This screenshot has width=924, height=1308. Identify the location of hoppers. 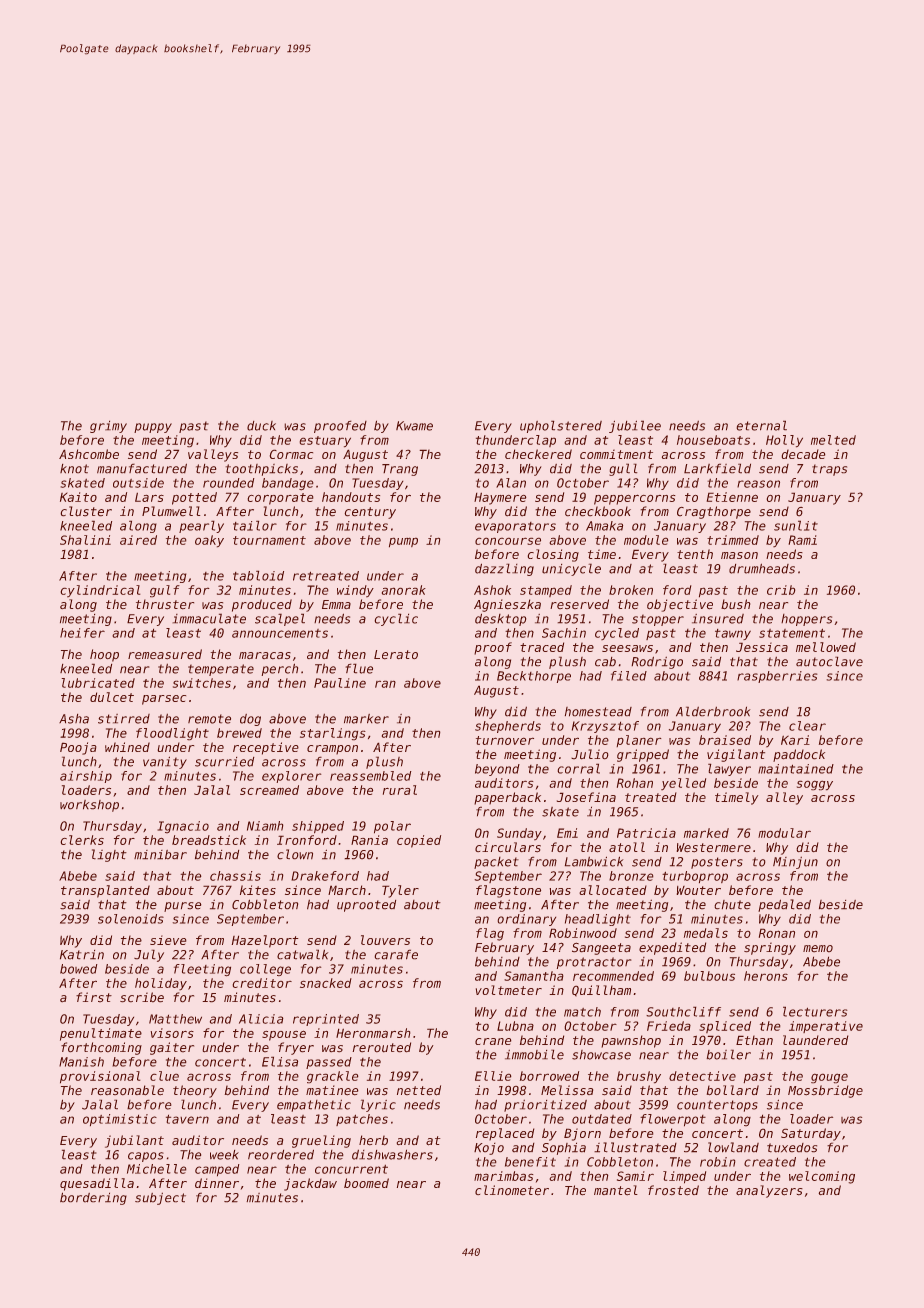
(806, 620).
